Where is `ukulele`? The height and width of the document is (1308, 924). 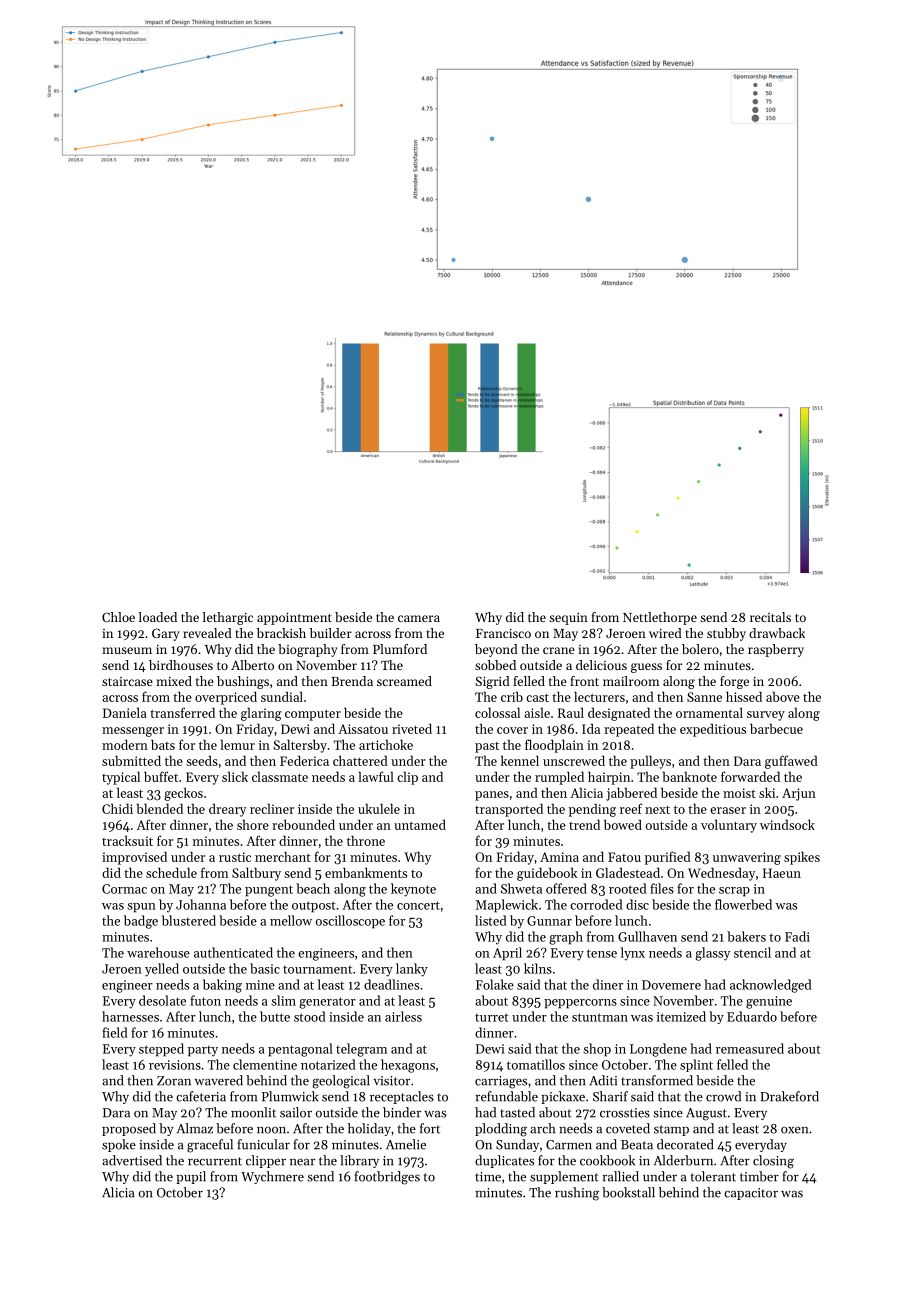
ukulele is located at coordinates (379, 808).
